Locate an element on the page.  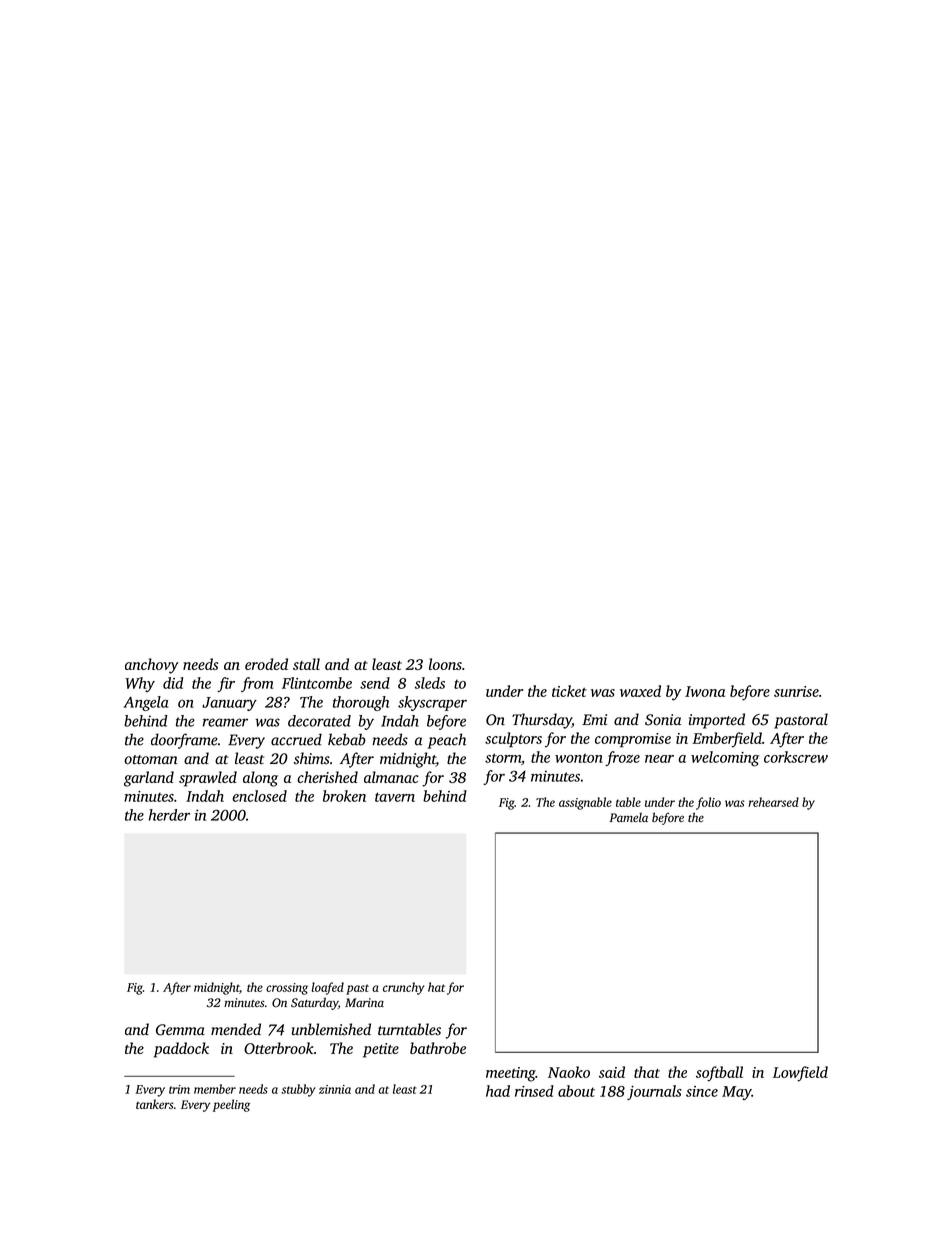
crossing is located at coordinates (287, 989).
